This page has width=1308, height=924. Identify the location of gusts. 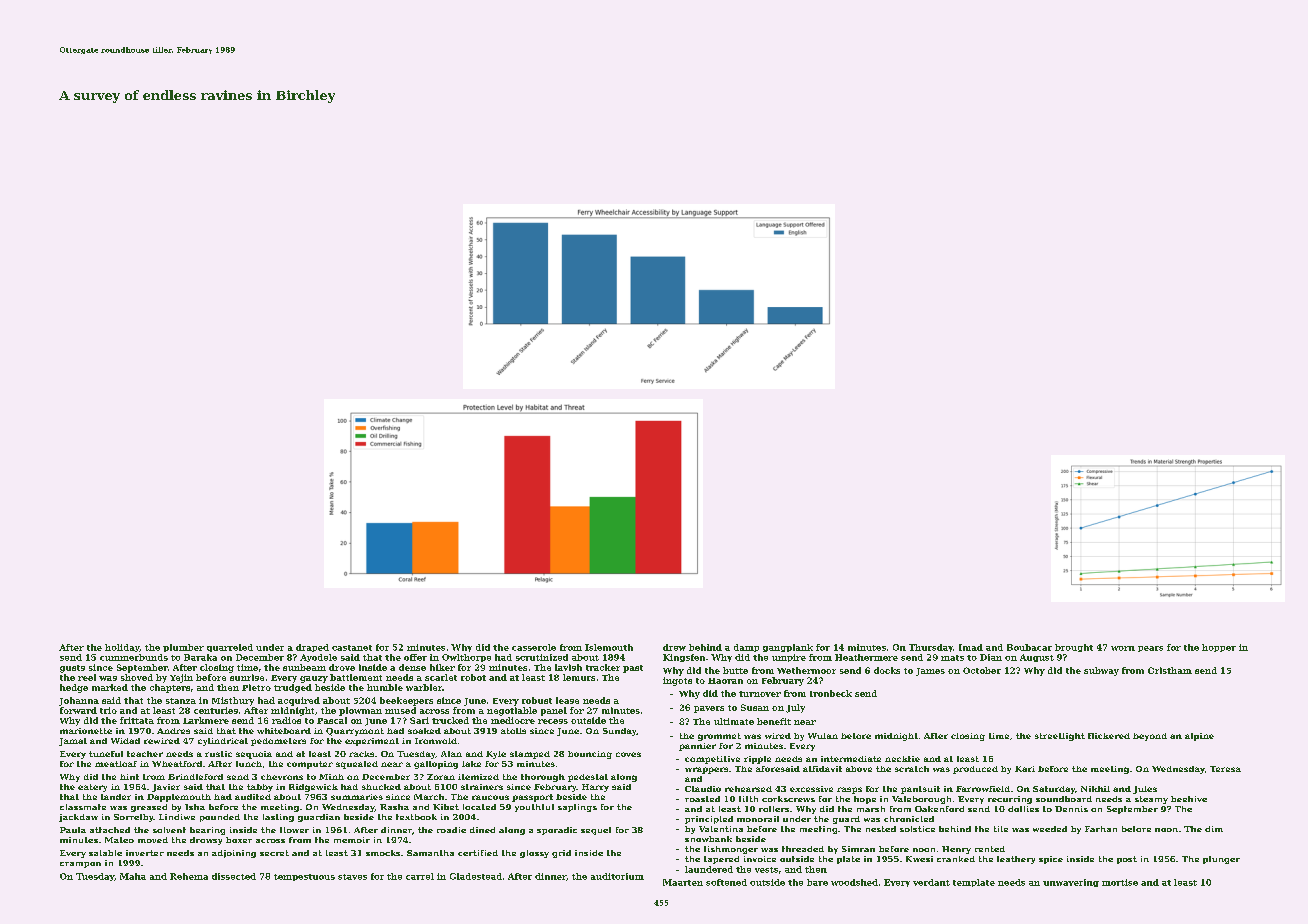
(72, 669).
